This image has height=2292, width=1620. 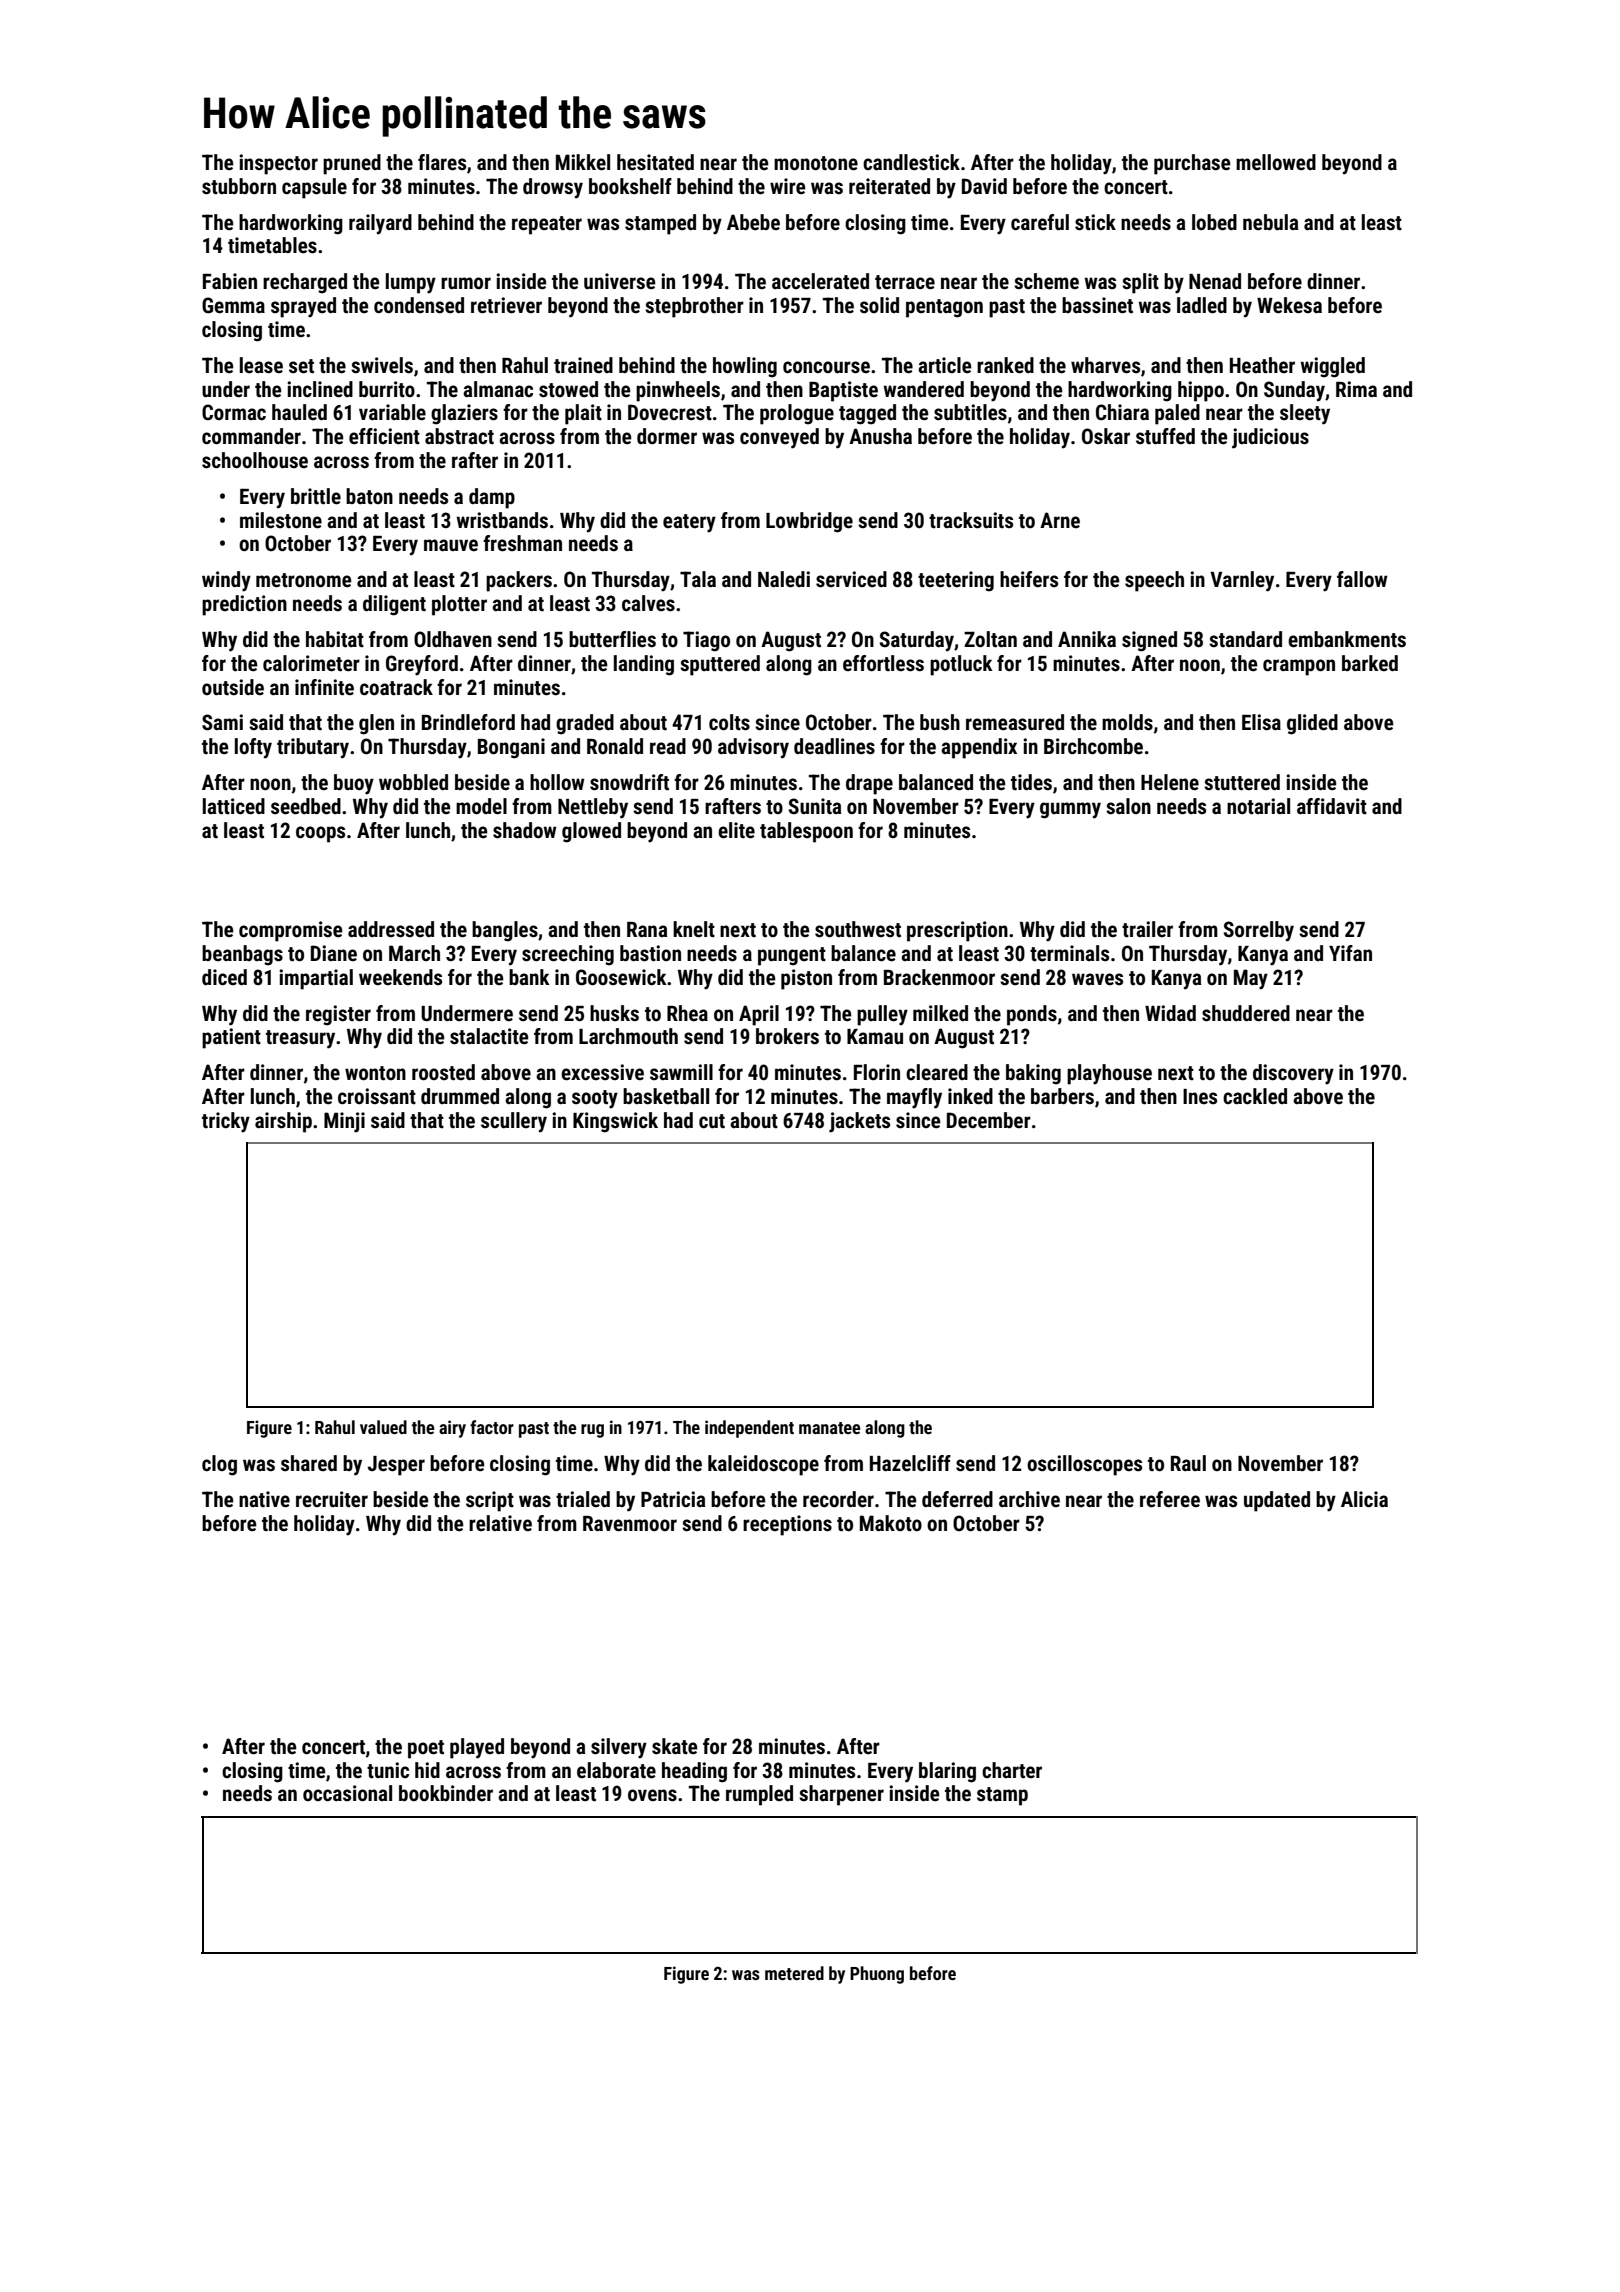 I want to click on Minji, so click(x=344, y=1122).
